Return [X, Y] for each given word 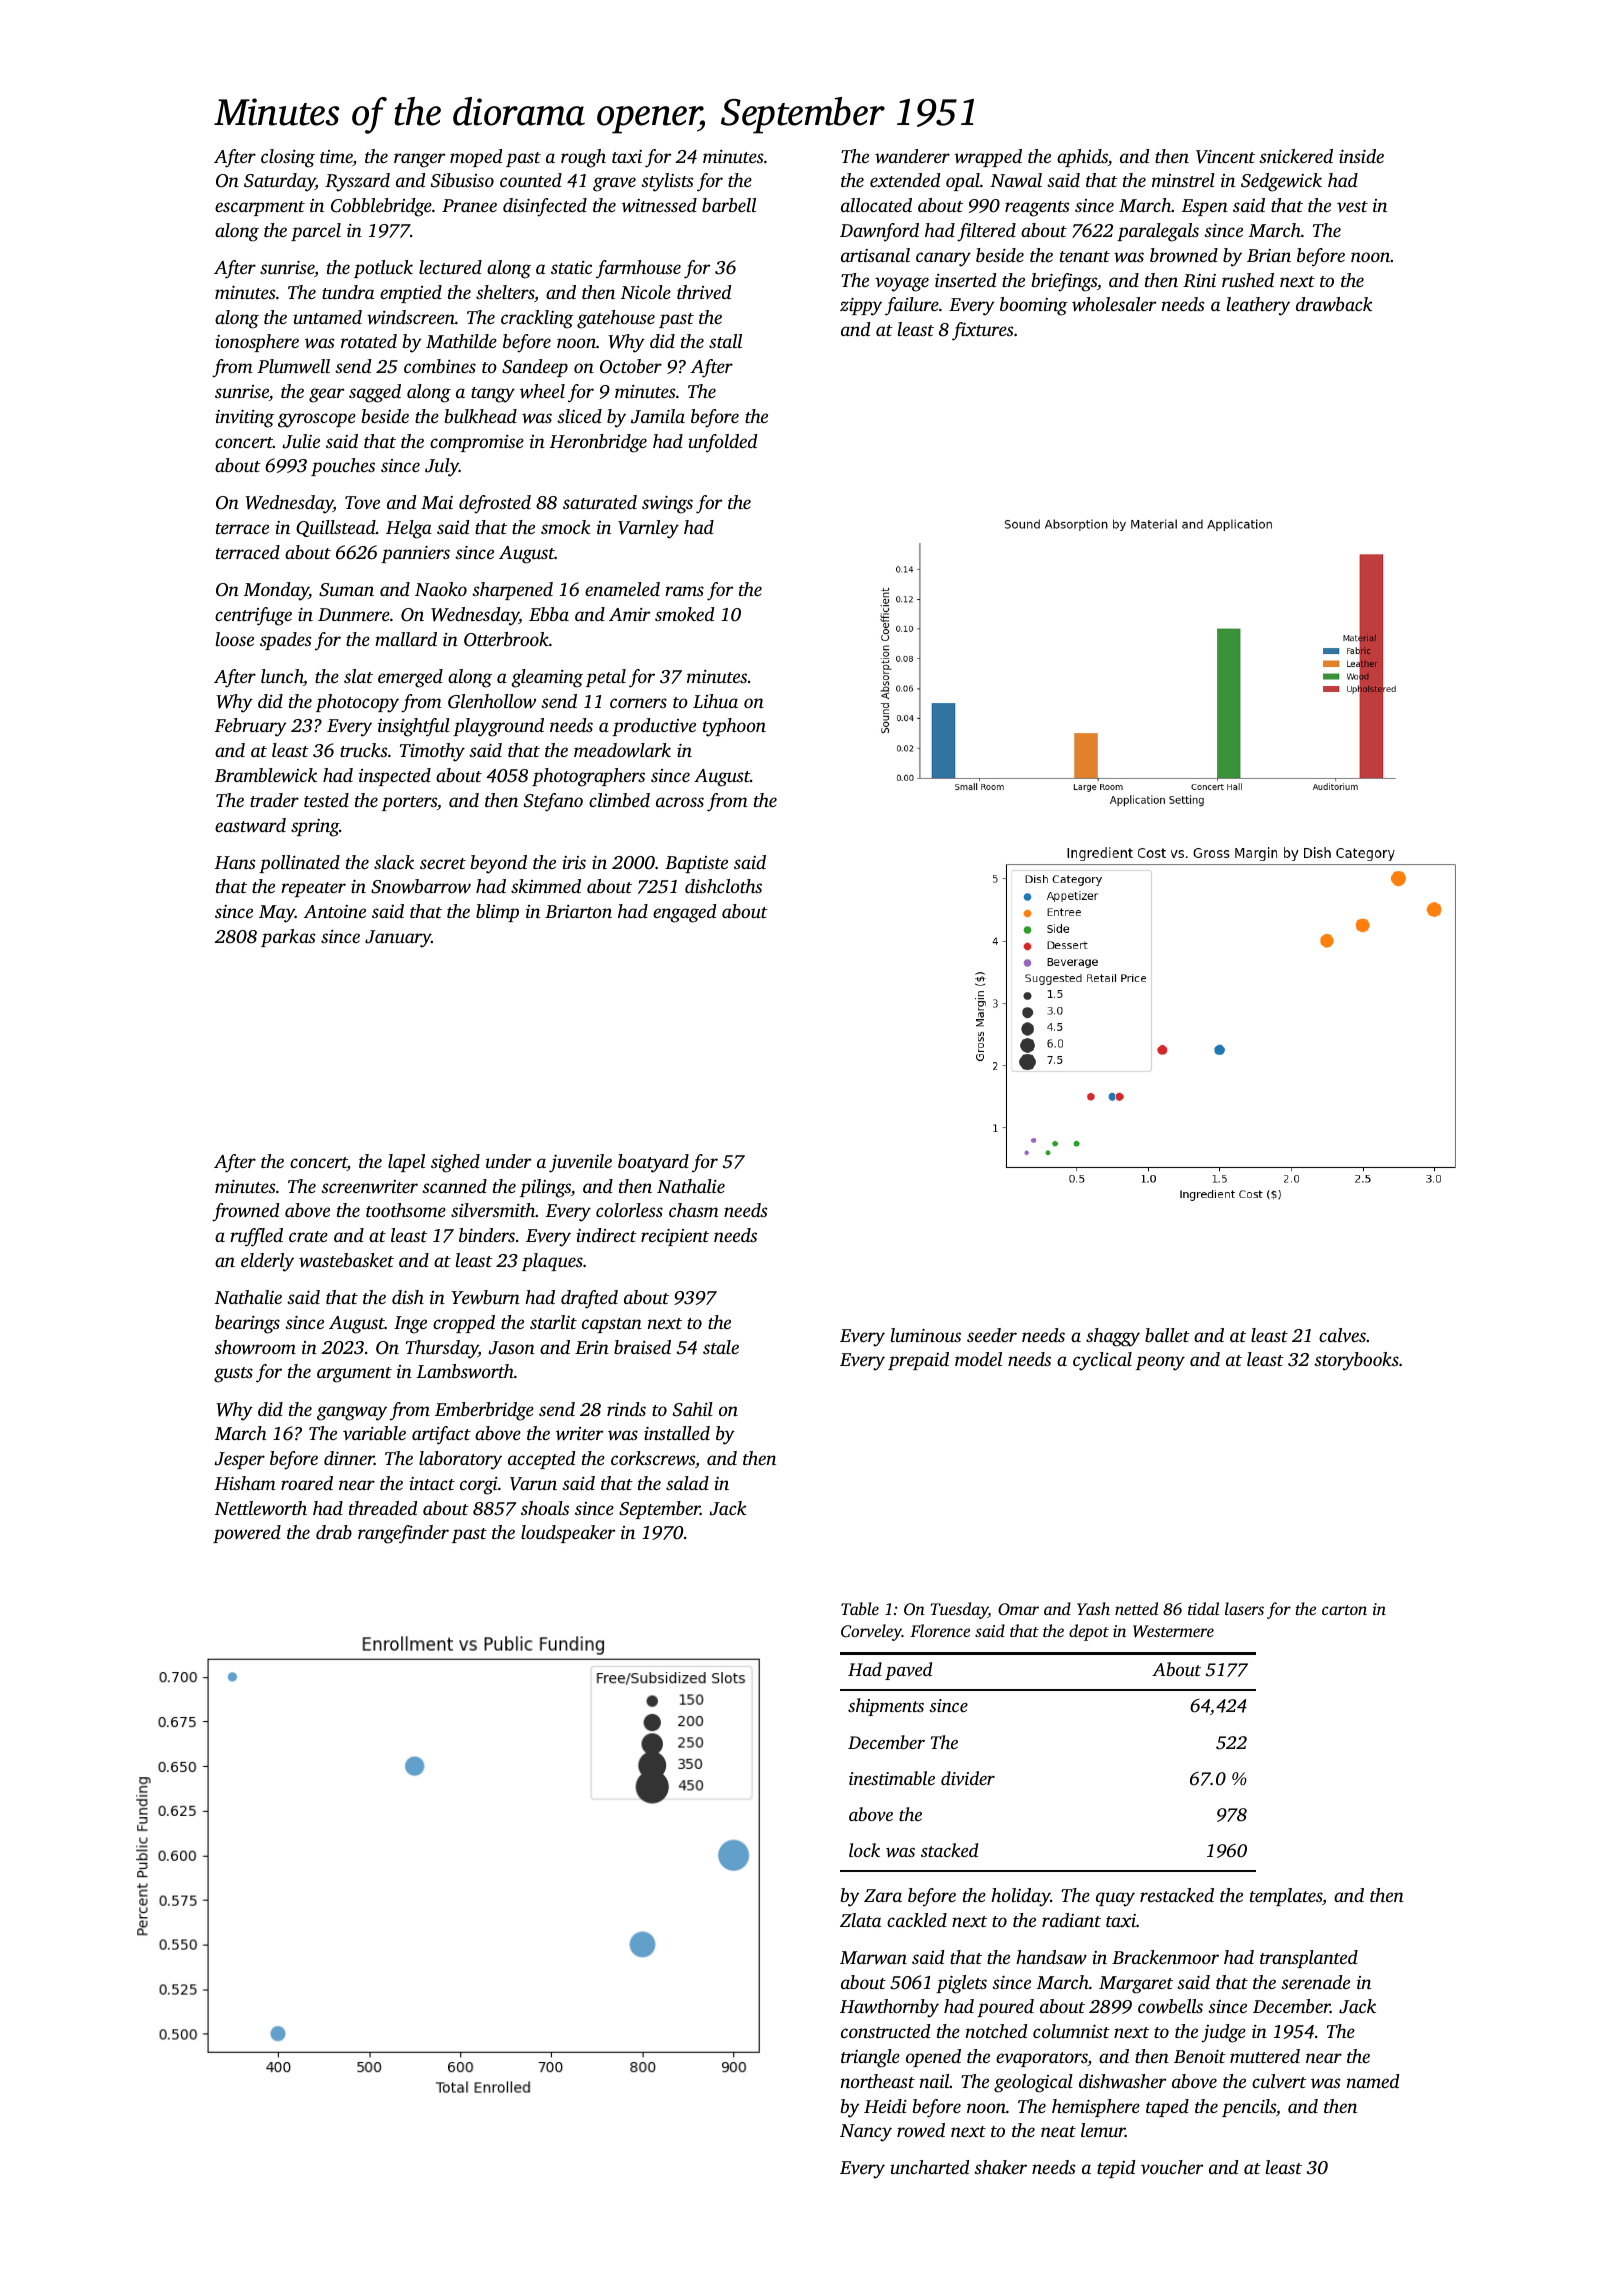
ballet [1167, 1335]
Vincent [1225, 157]
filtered [986, 232]
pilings [545, 1188]
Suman [346, 590]
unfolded [722, 443]
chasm [694, 1210]
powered [247, 1534]
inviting [244, 419]
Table [860, 1608]
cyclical [1102, 1361]
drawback [1334, 304]
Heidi [885, 2106]
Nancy [866, 2133]
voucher [1172, 2167]
